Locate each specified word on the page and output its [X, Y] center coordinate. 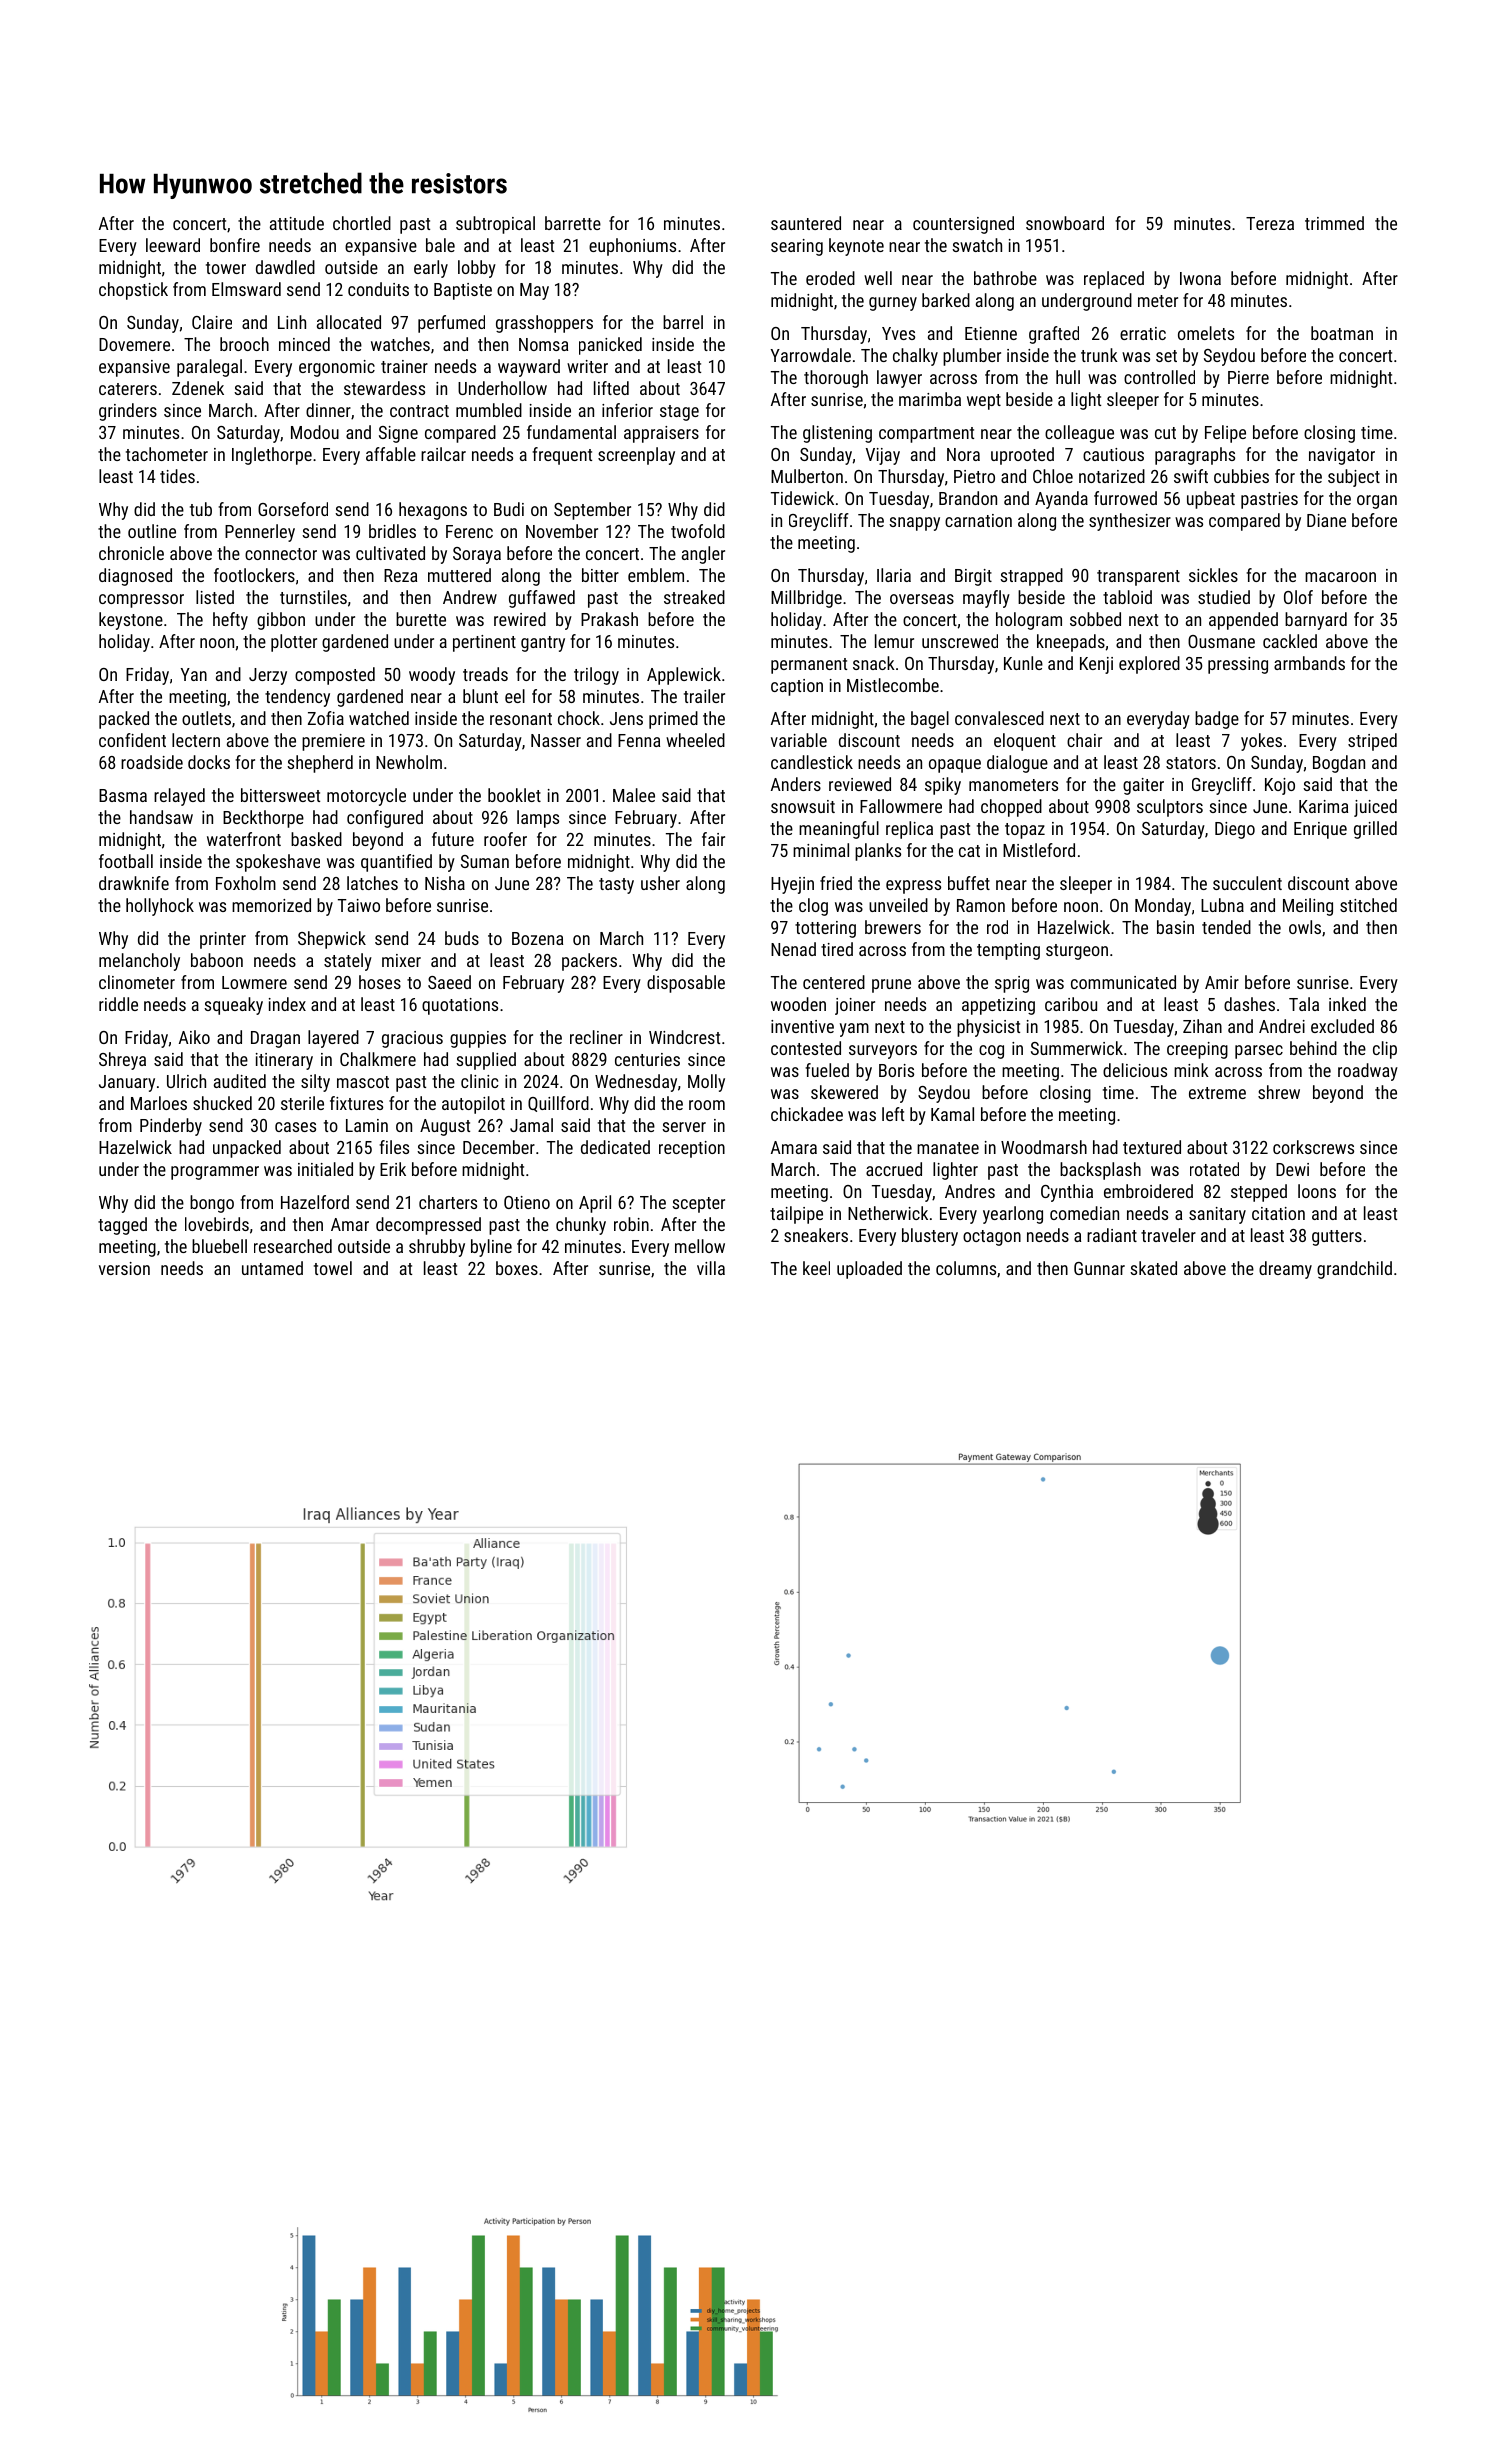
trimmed [1334, 223]
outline [152, 531]
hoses [380, 982]
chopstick [133, 291]
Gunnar [1099, 1268]
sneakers [816, 1235]
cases [295, 1127]
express [913, 887]
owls [1305, 927]
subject [1354, 478]
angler [703, 555]
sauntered [806, 223]
